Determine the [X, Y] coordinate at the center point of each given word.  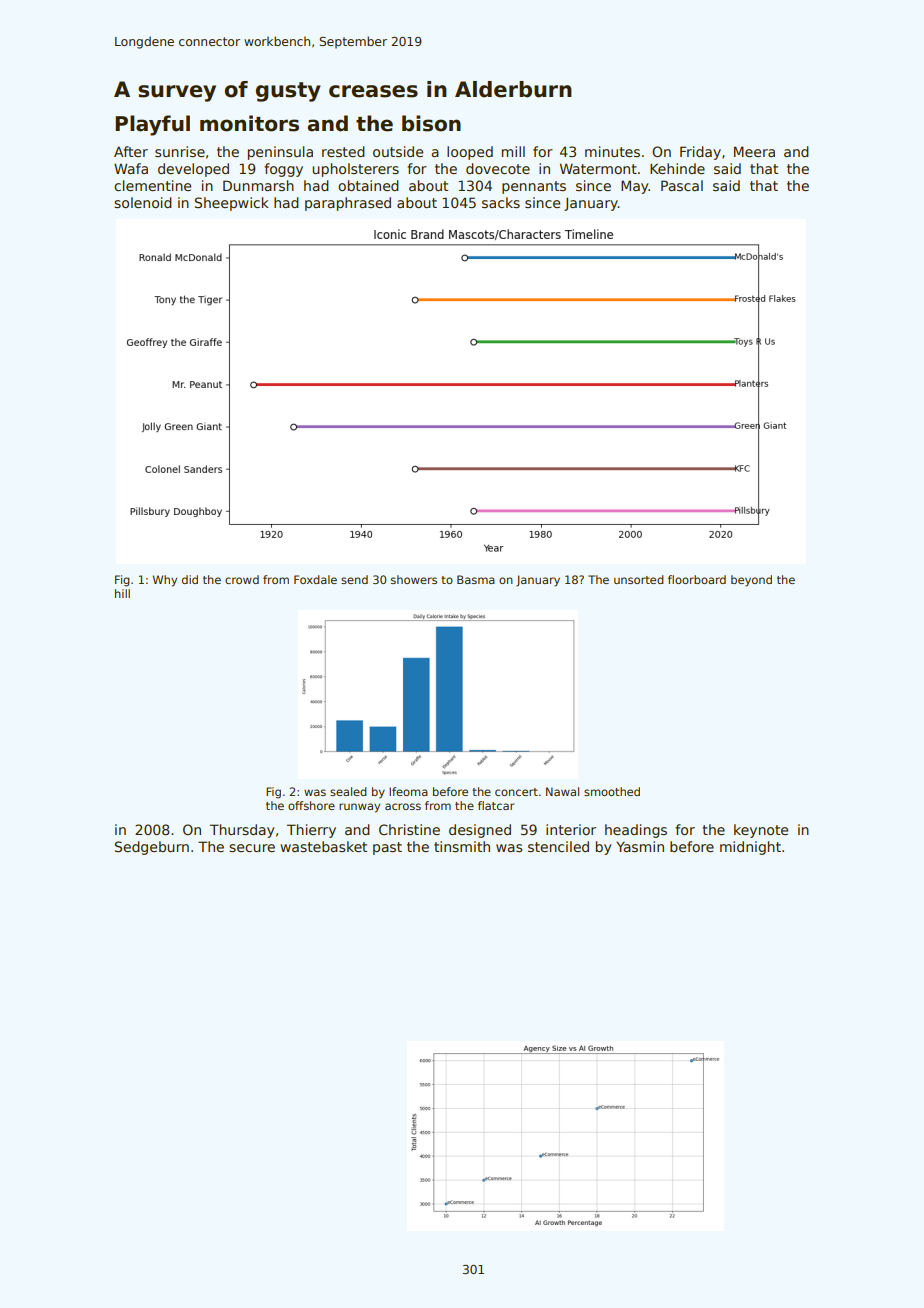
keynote [761, 831]
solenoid [143, 202]
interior [571, 829]
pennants [534, 187]
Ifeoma [408, 791]
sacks [501, 202]
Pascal [682, 185]
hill [122, 593]
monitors [249, 123]
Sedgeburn [152, 848]
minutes [612, 151]
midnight [750, 848]
